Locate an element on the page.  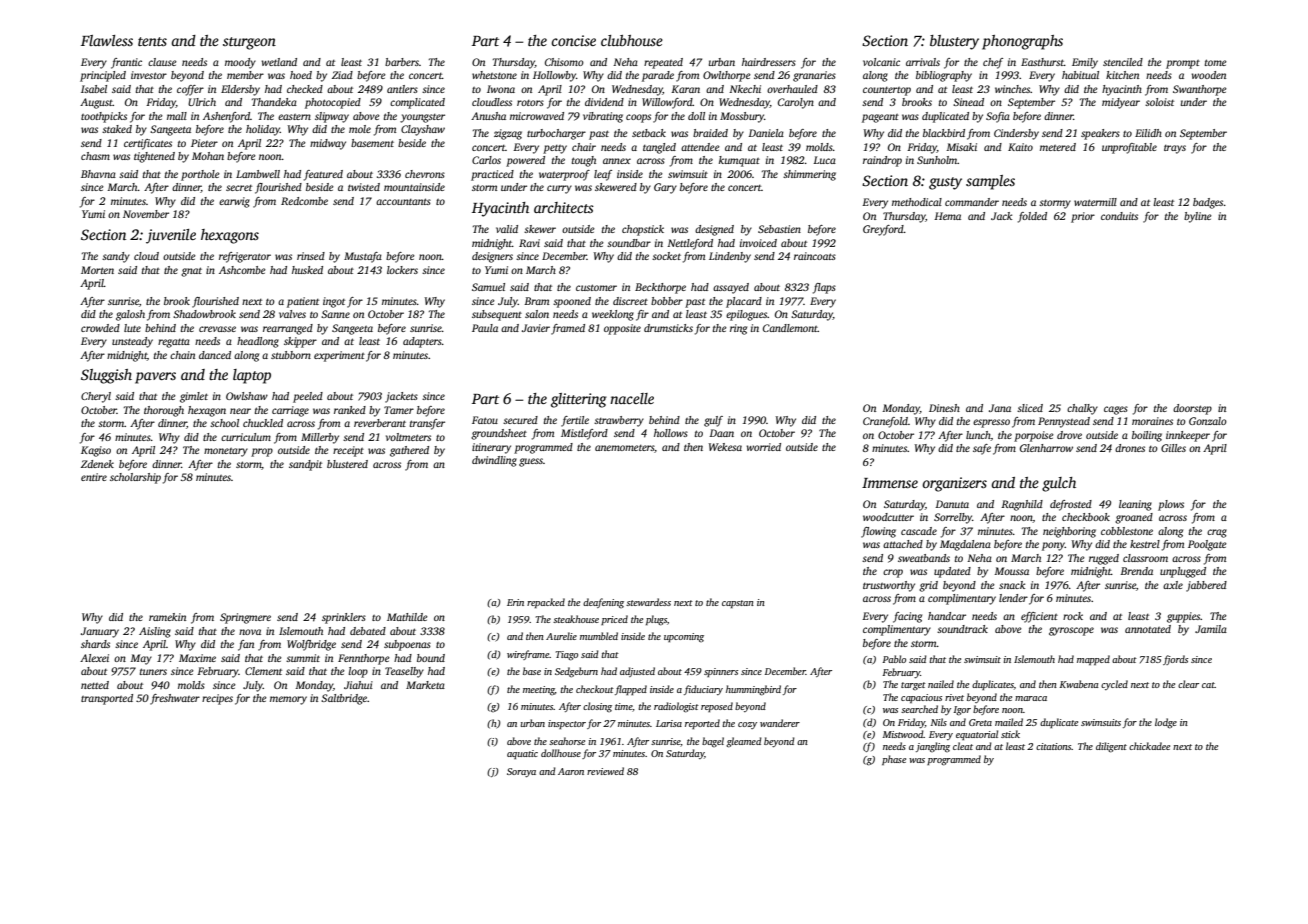
entire is located at coordinates (94, 477).
